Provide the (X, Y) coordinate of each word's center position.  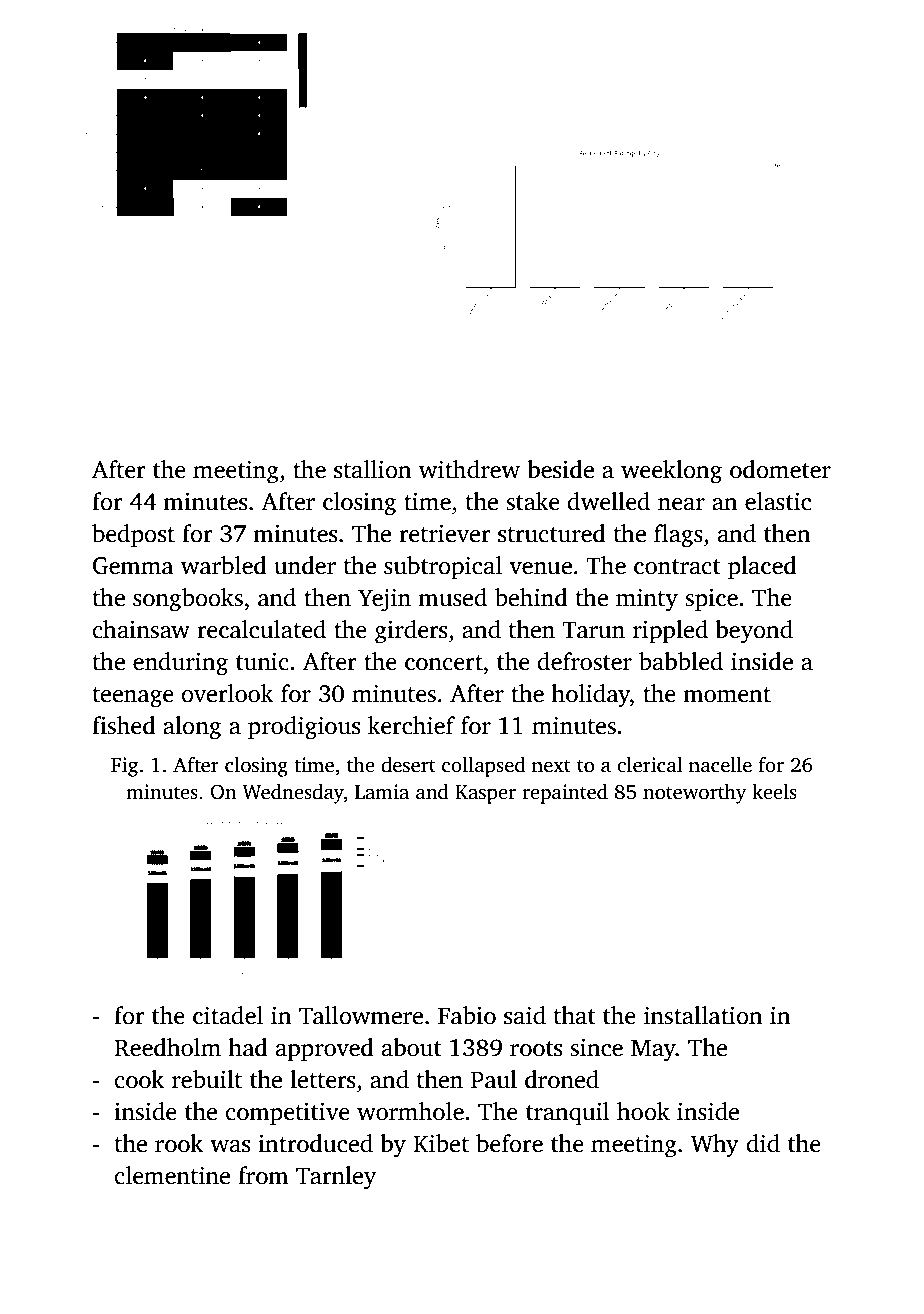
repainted (565, 794)
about (412, 1047)
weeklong (671, 472)
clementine (172, 1175)
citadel (228, 1015)
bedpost (133, 536)
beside (560, 469)
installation (703, 1015)
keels (774, 792)
